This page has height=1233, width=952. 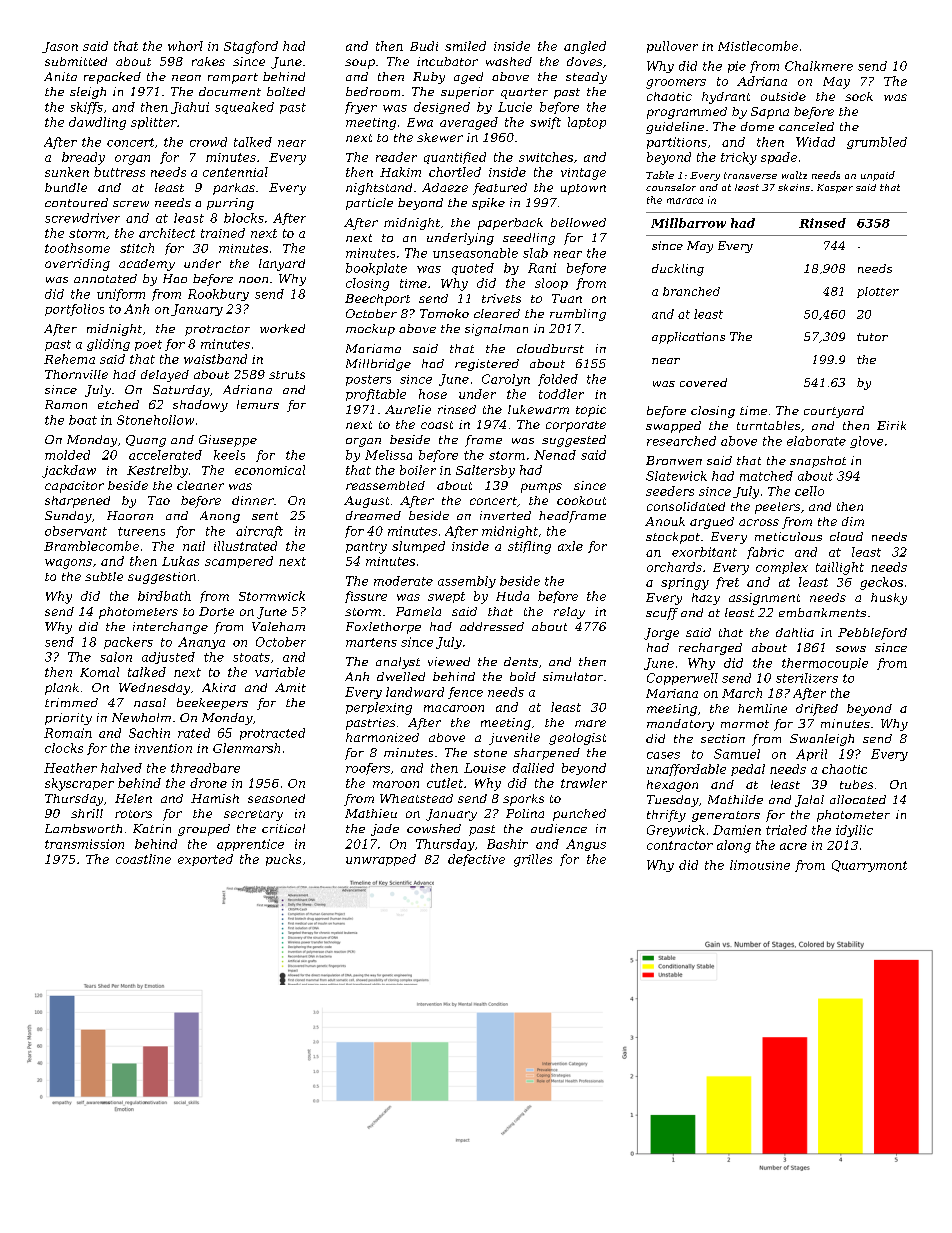 What do you see at coordinates (573, 676) in the page?
I see `simulator` at bounding box center [573, 676].
